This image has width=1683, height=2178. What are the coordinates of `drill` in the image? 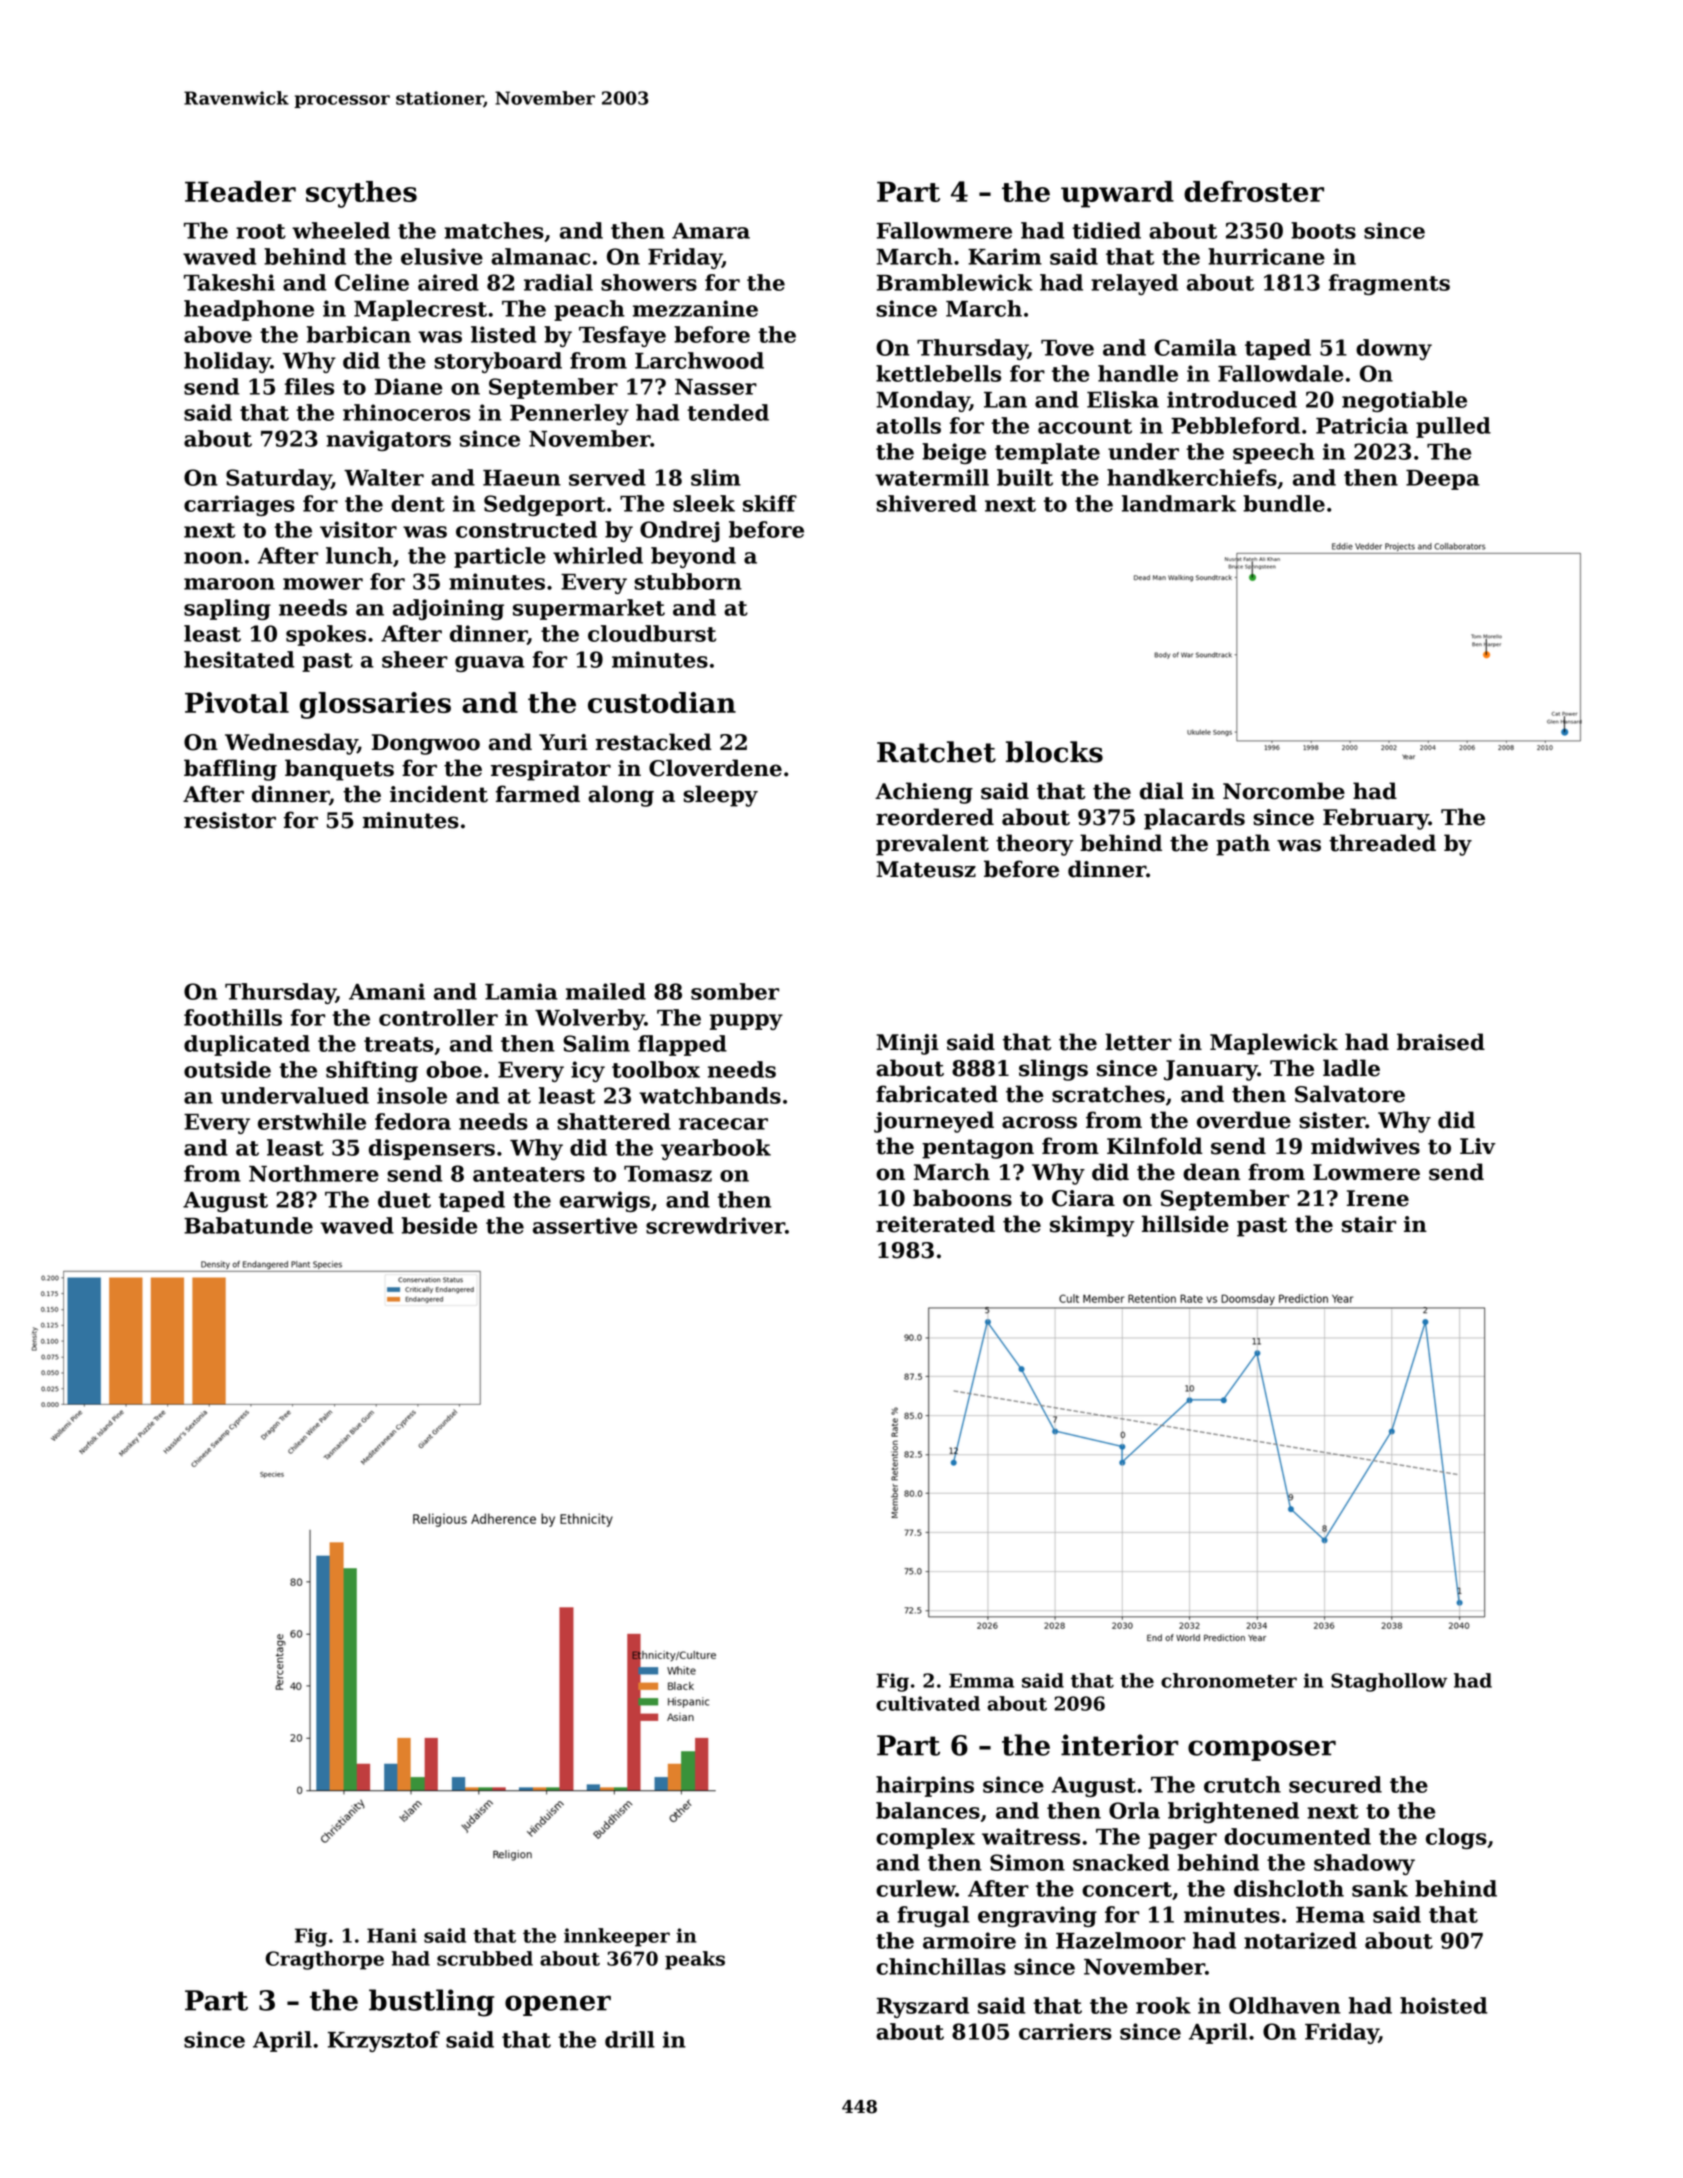 It's located at (630, 2039).
